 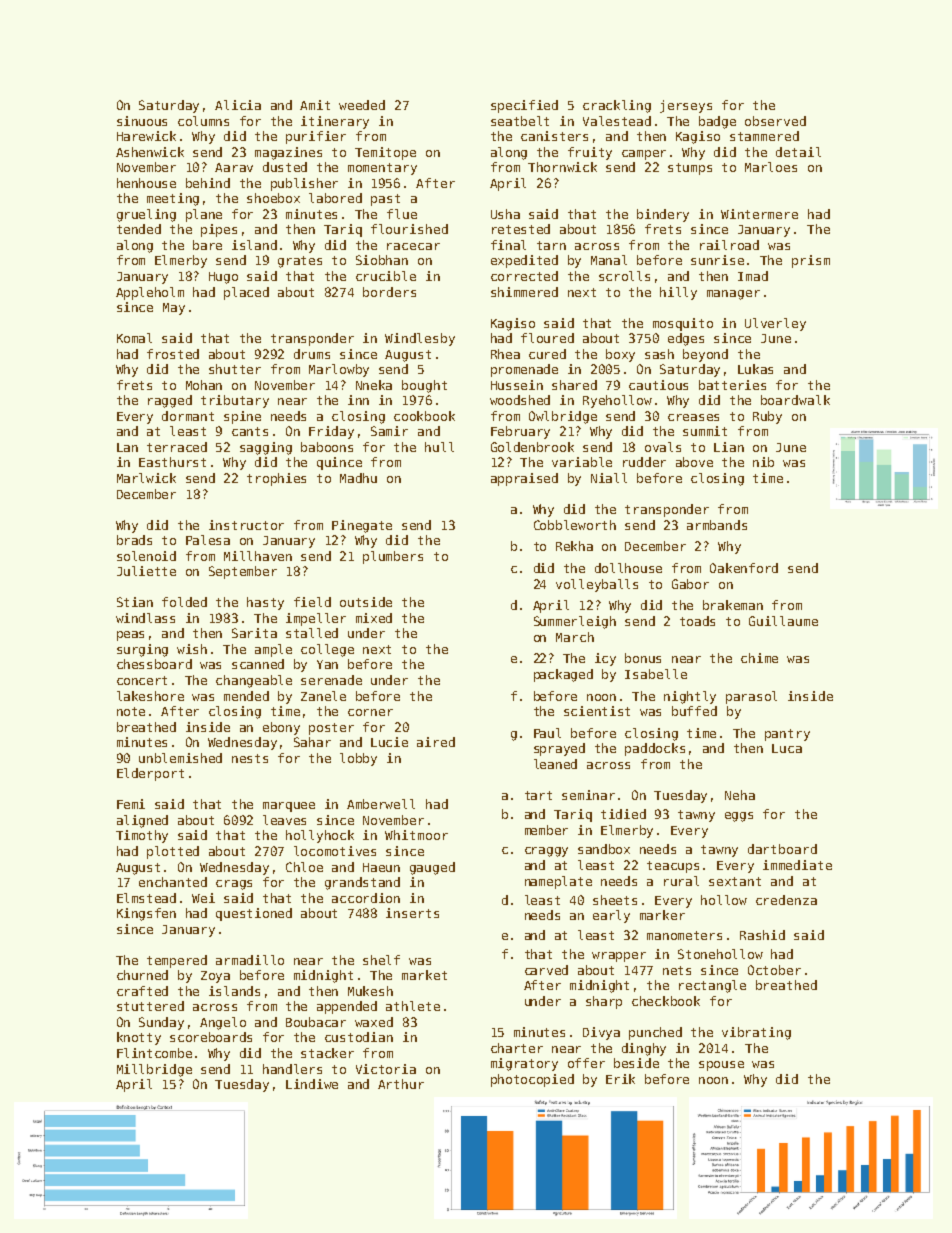 What do you see at coordinates (146, 183) in the screenshot?
I see `henhouse` at bounding box center [146, 183].
